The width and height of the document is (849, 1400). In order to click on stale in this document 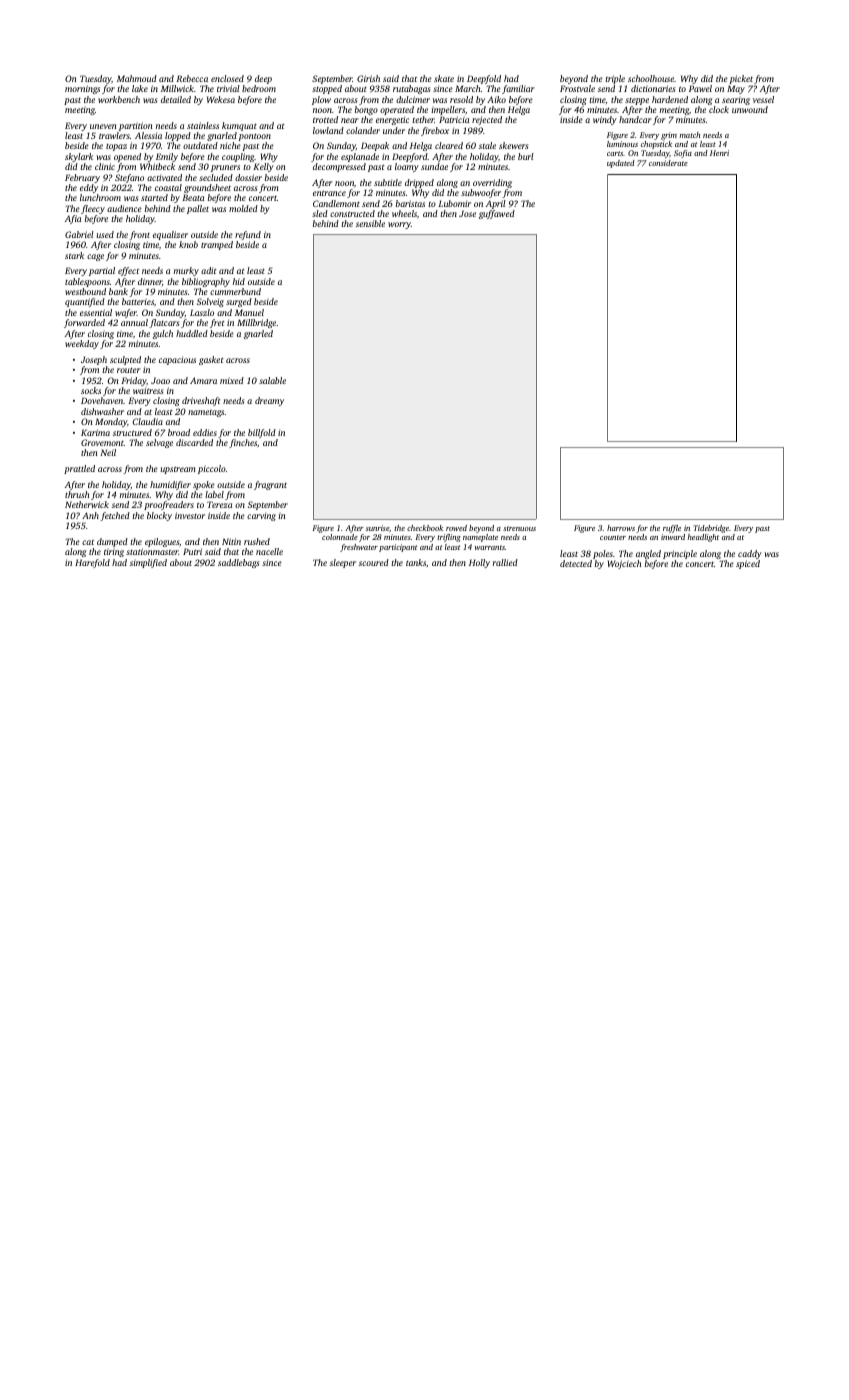, I will do `click(487, 145)`.
